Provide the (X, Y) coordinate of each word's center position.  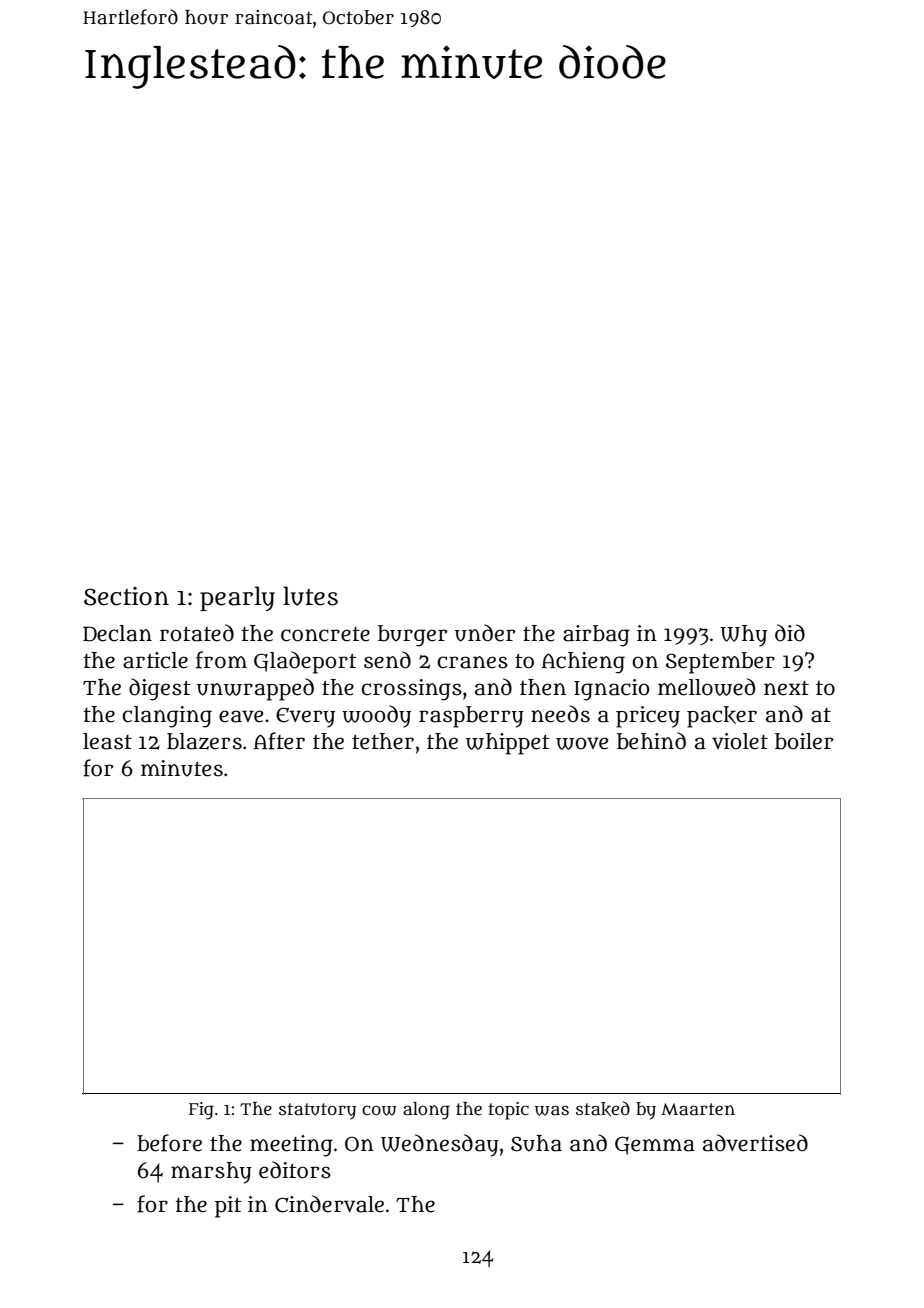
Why (743, 636)
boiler (804, 741)
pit (228, 1207)
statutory (317, 1111)
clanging (167, 717)
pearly (237, 598)
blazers (204, 741)
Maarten (698, 1109)
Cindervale (329, 1204)
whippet (508, 744)
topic (508, 1111)
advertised (755, 1143)
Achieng (583, 663)
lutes (310, 596)
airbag (596, 636)
